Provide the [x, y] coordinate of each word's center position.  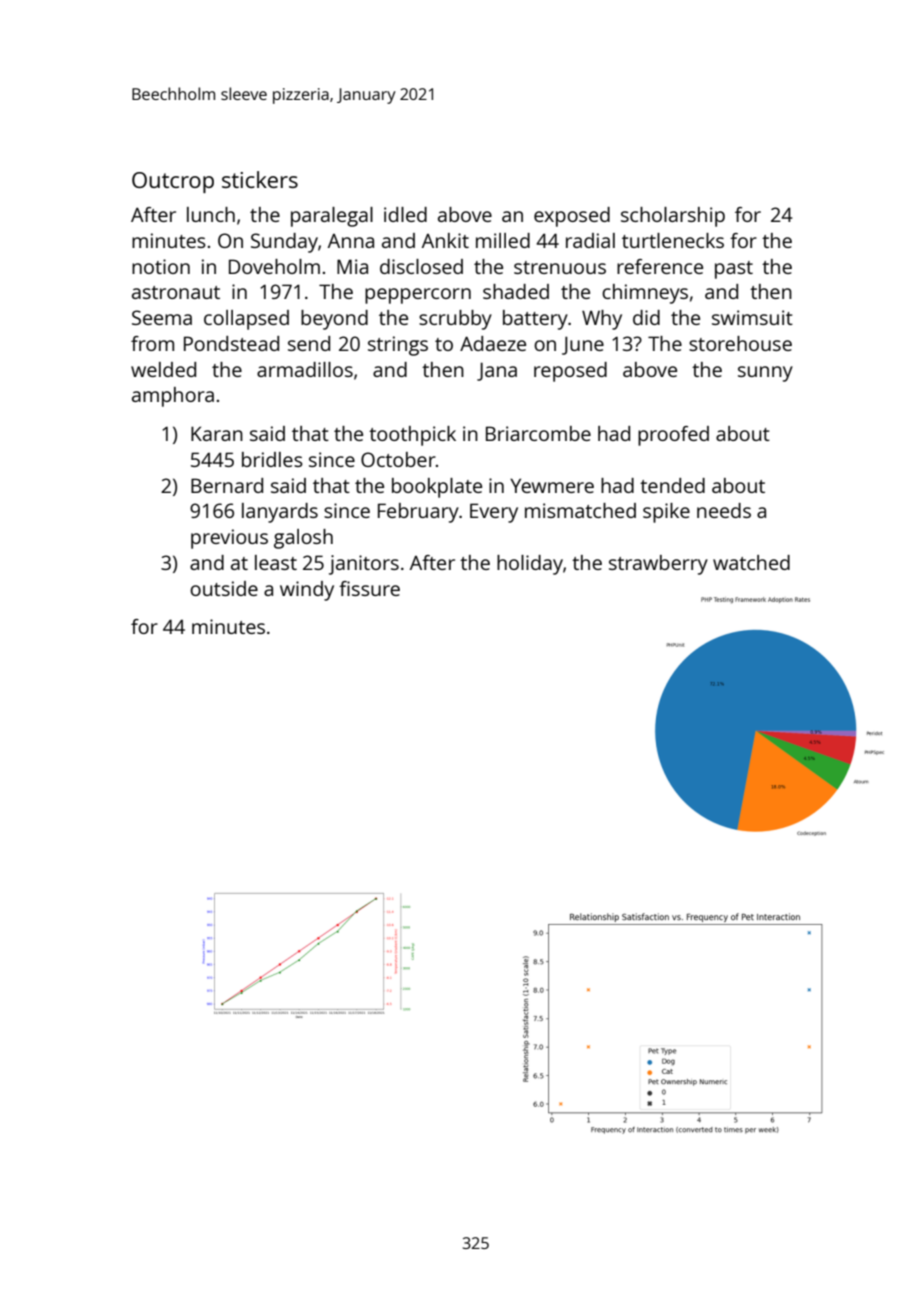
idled [405, 214]
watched [751, 562]
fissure [369, 588]
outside [224, 588]
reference [660, 266]
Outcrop [173, 182]
